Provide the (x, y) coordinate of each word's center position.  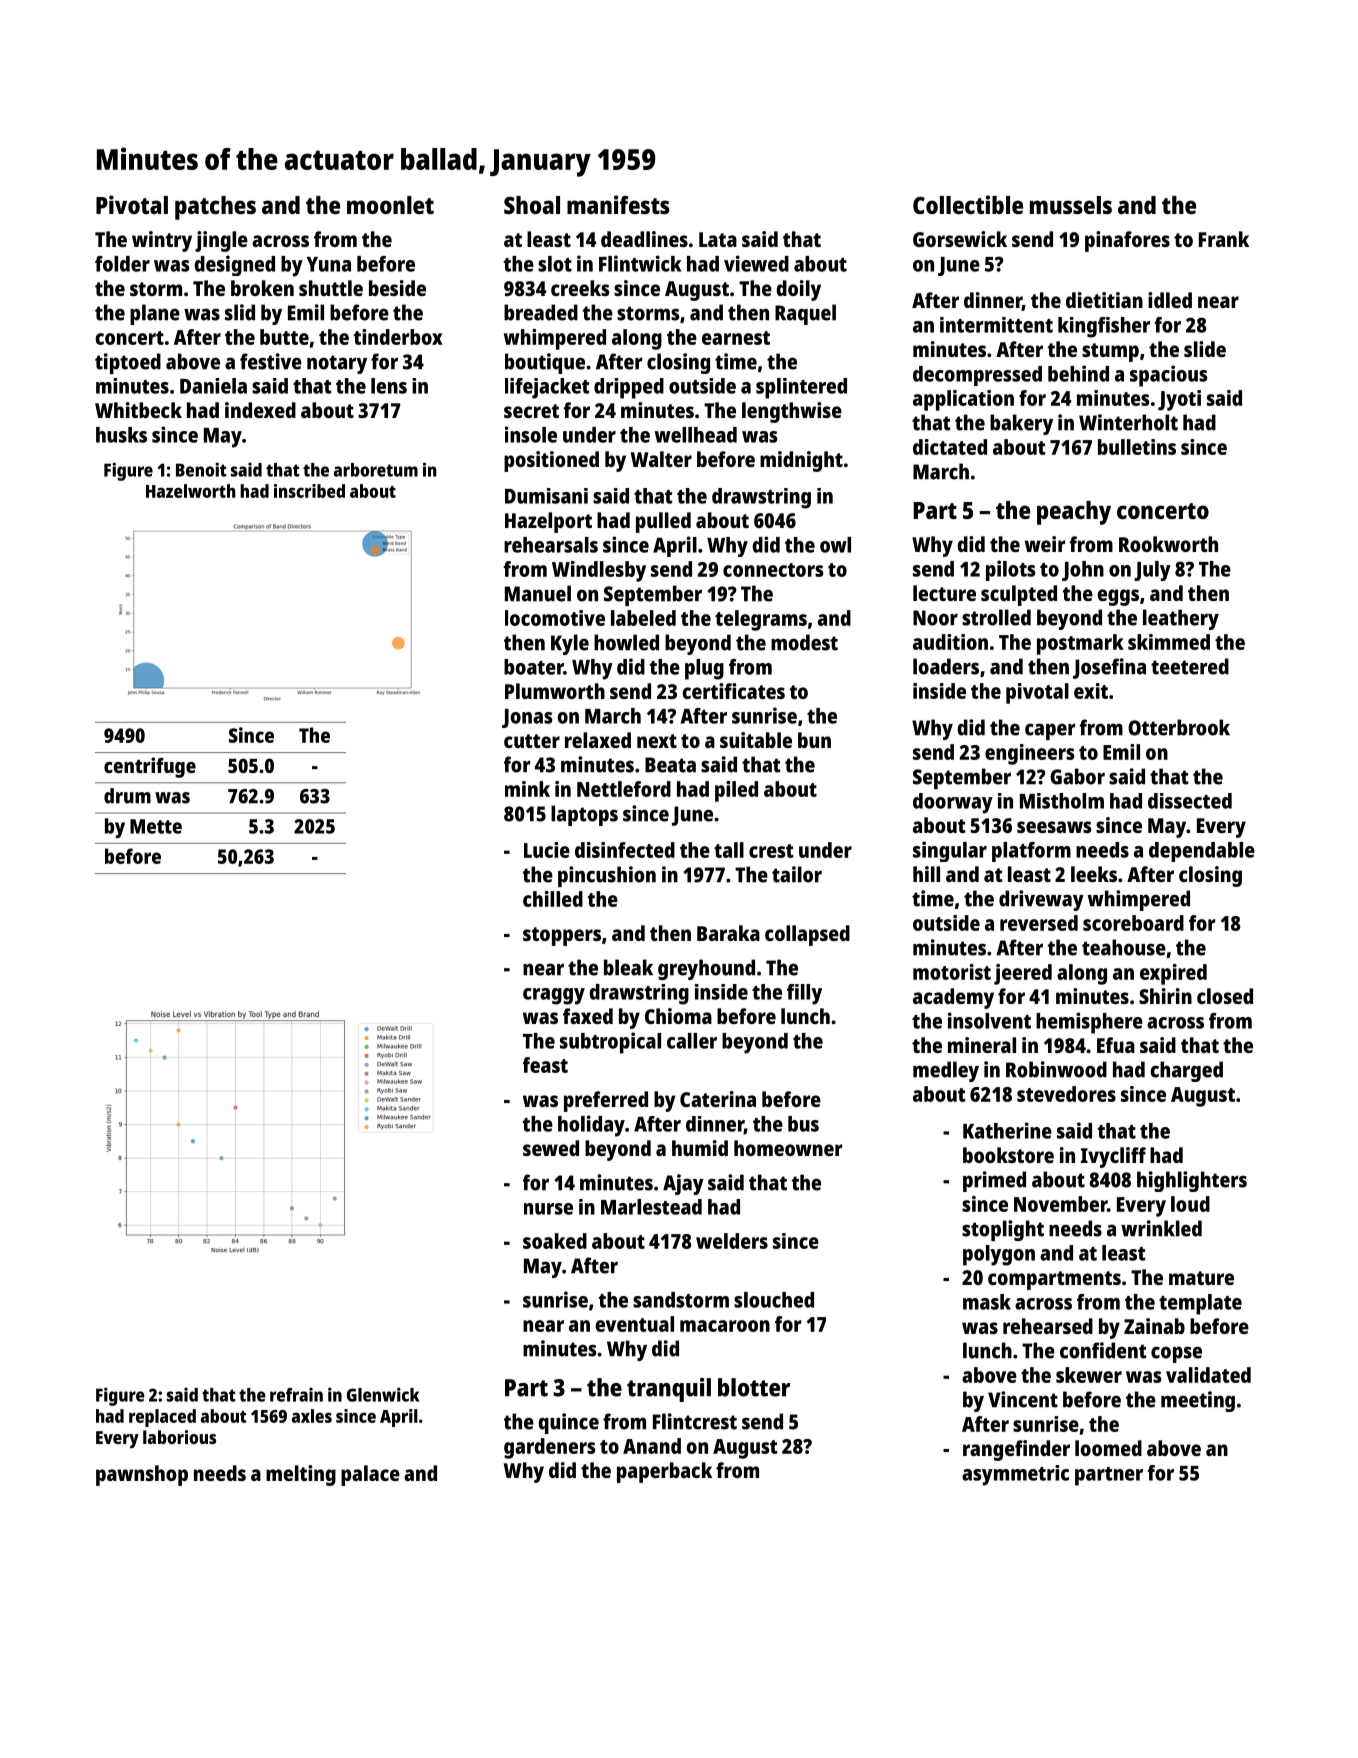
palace (370, 1475)
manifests (618, 204)
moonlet (390, 205)
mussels (1071, 205)
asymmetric (1015, 1475)
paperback (664, 1472)
